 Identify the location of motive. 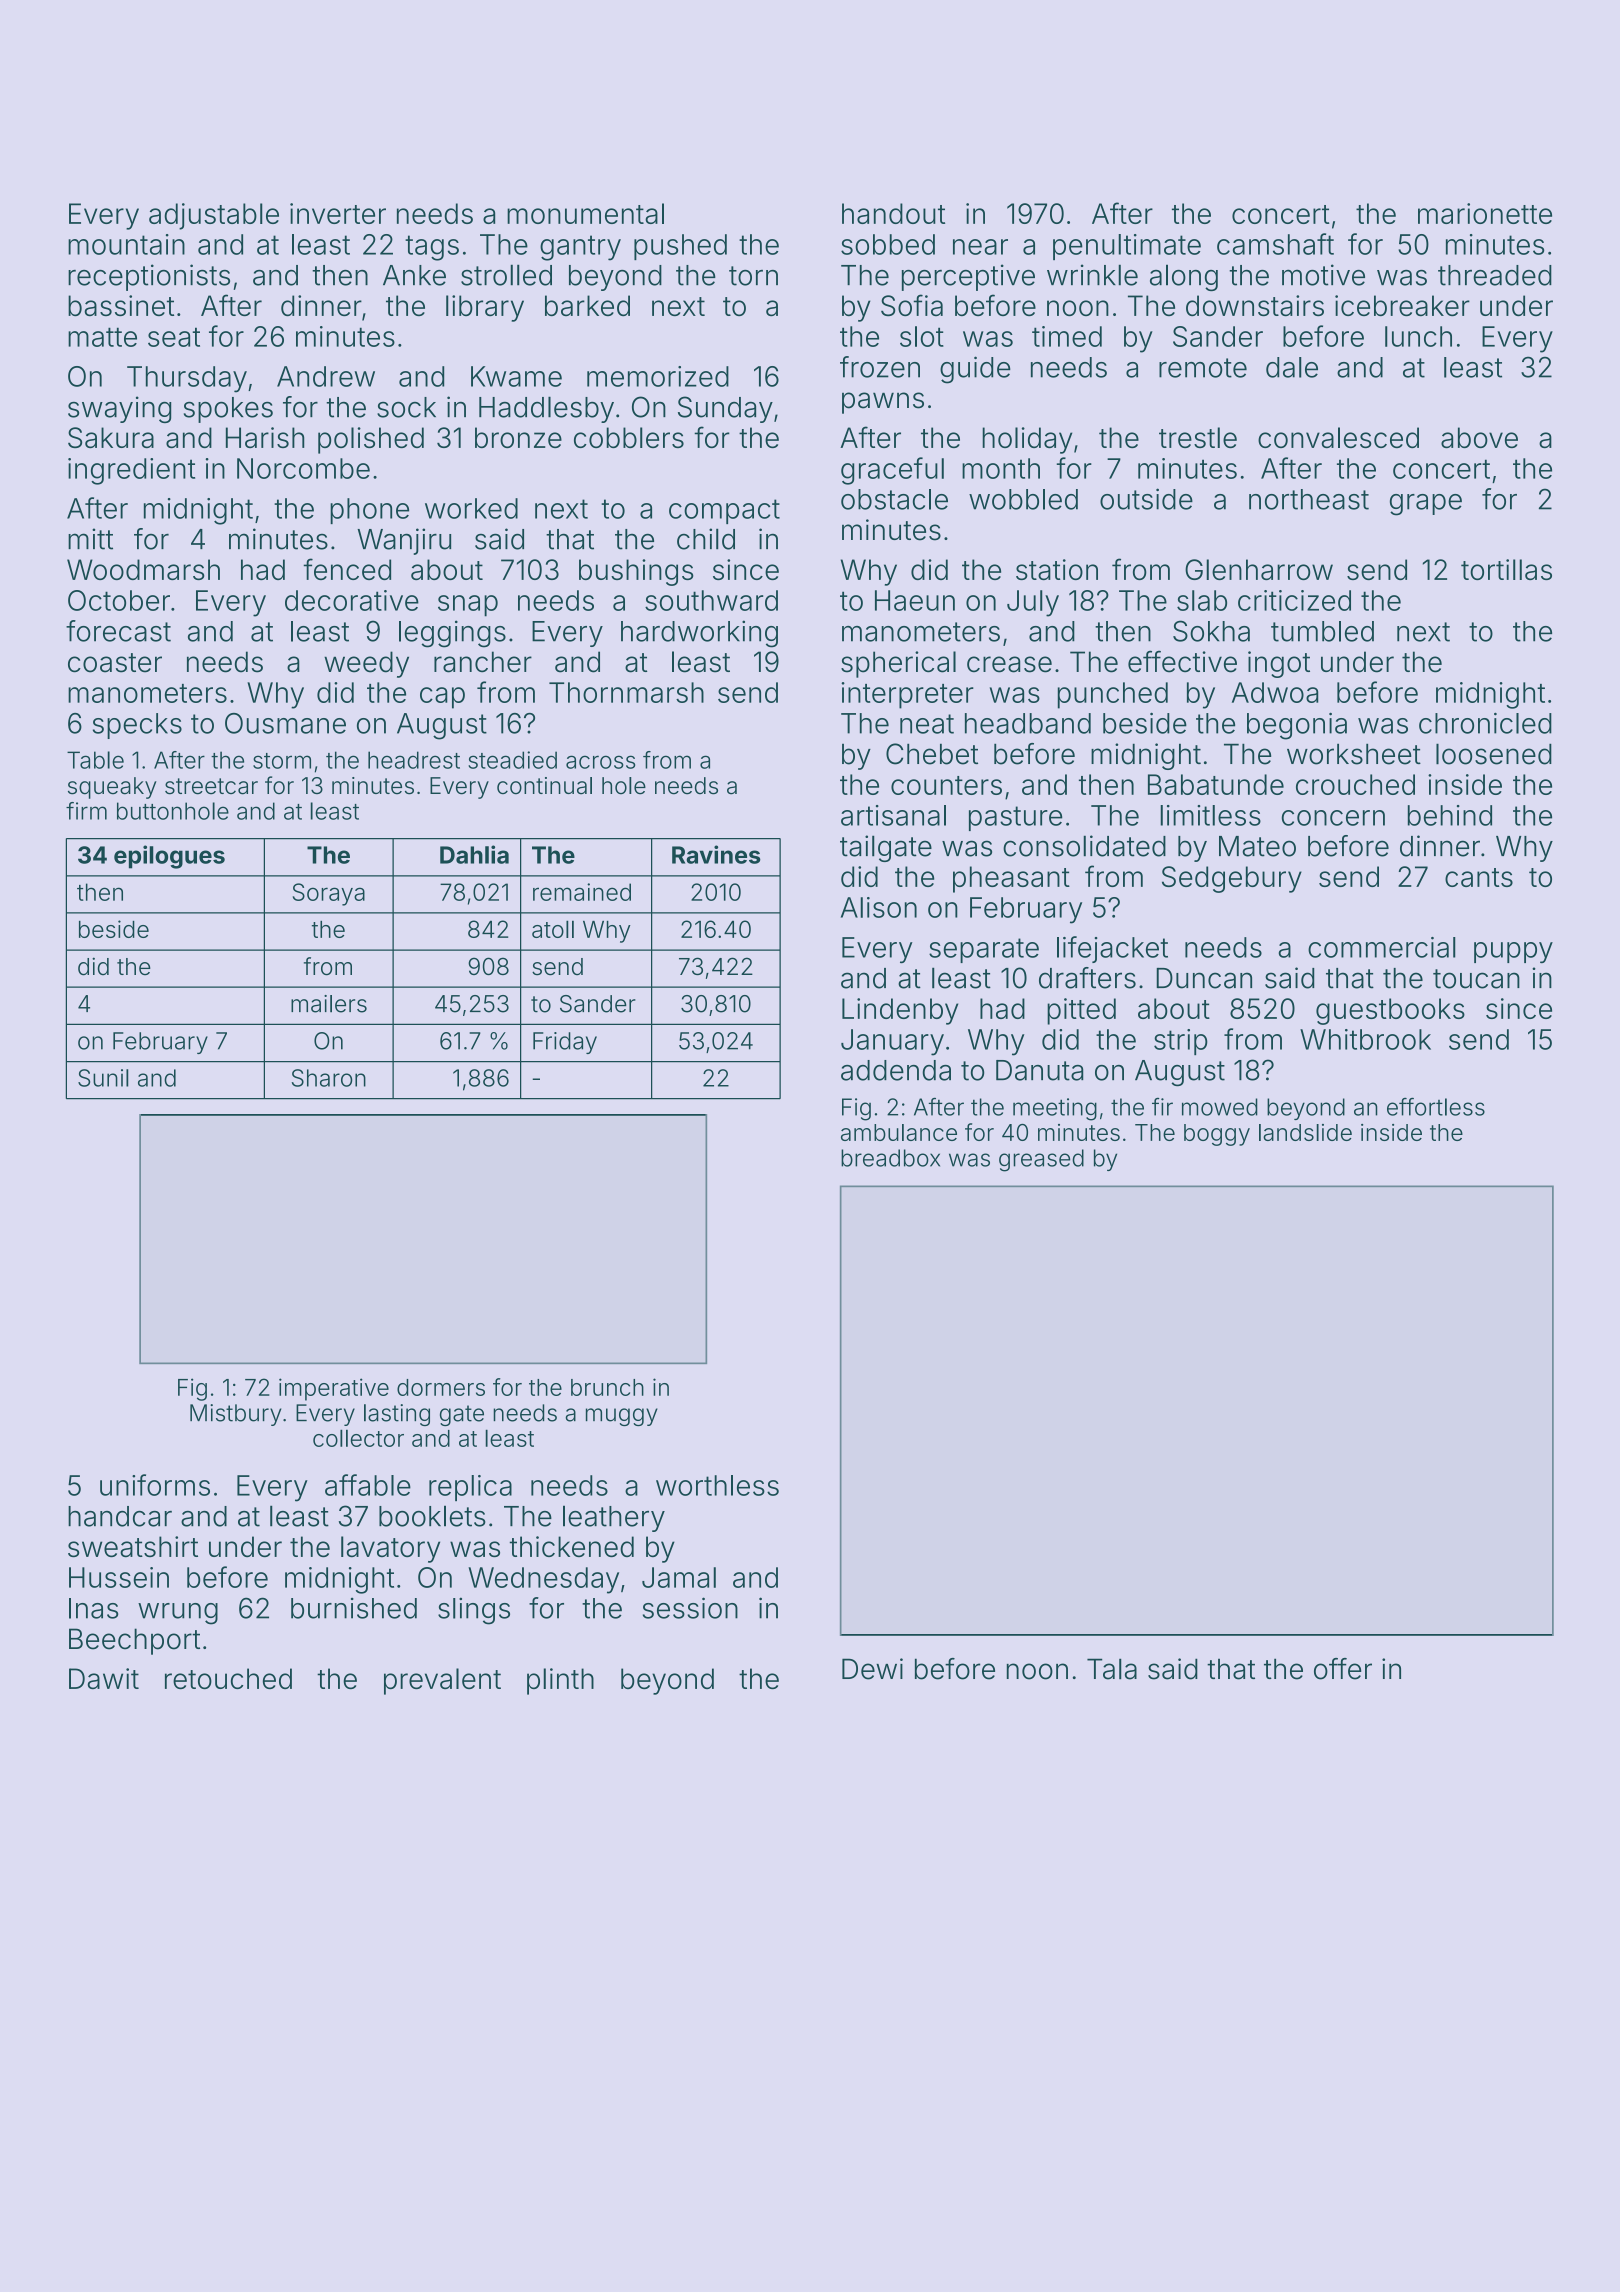
(1323, 275).
